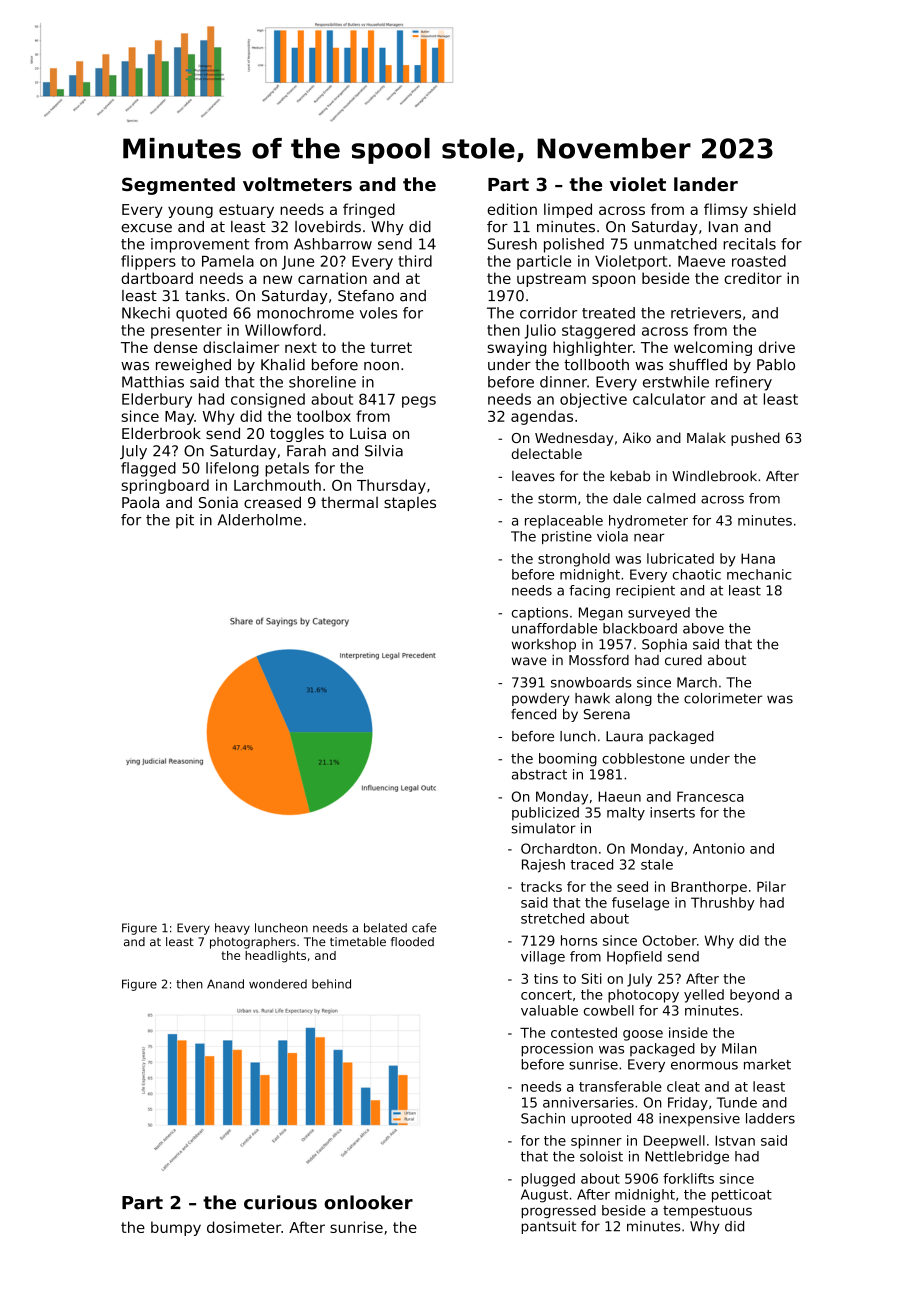  Describe the element at coordinates (331, 984) in the image. I see `behind` at that location.
